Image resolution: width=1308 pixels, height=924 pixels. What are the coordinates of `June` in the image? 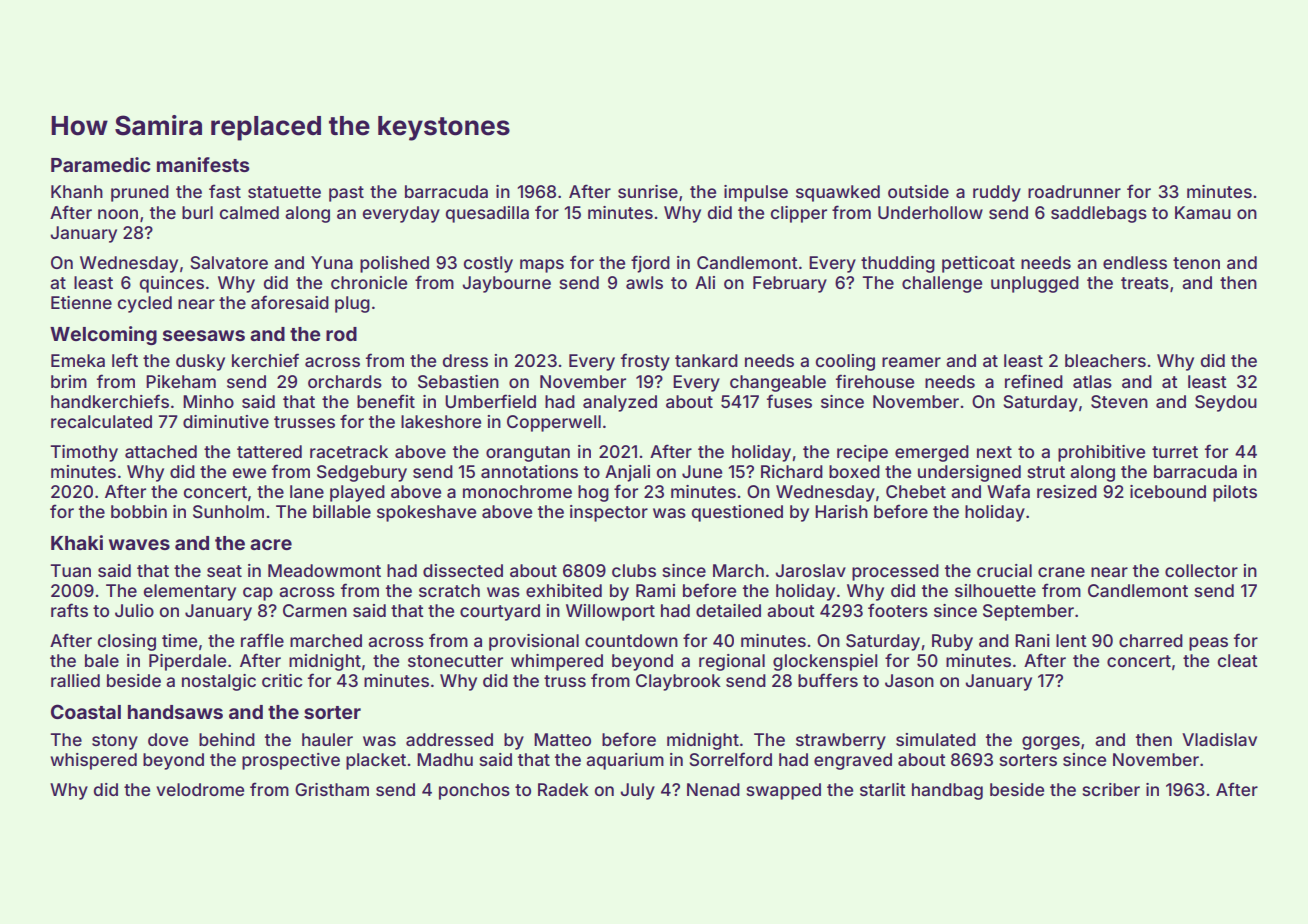 It's located at (702, 471).
